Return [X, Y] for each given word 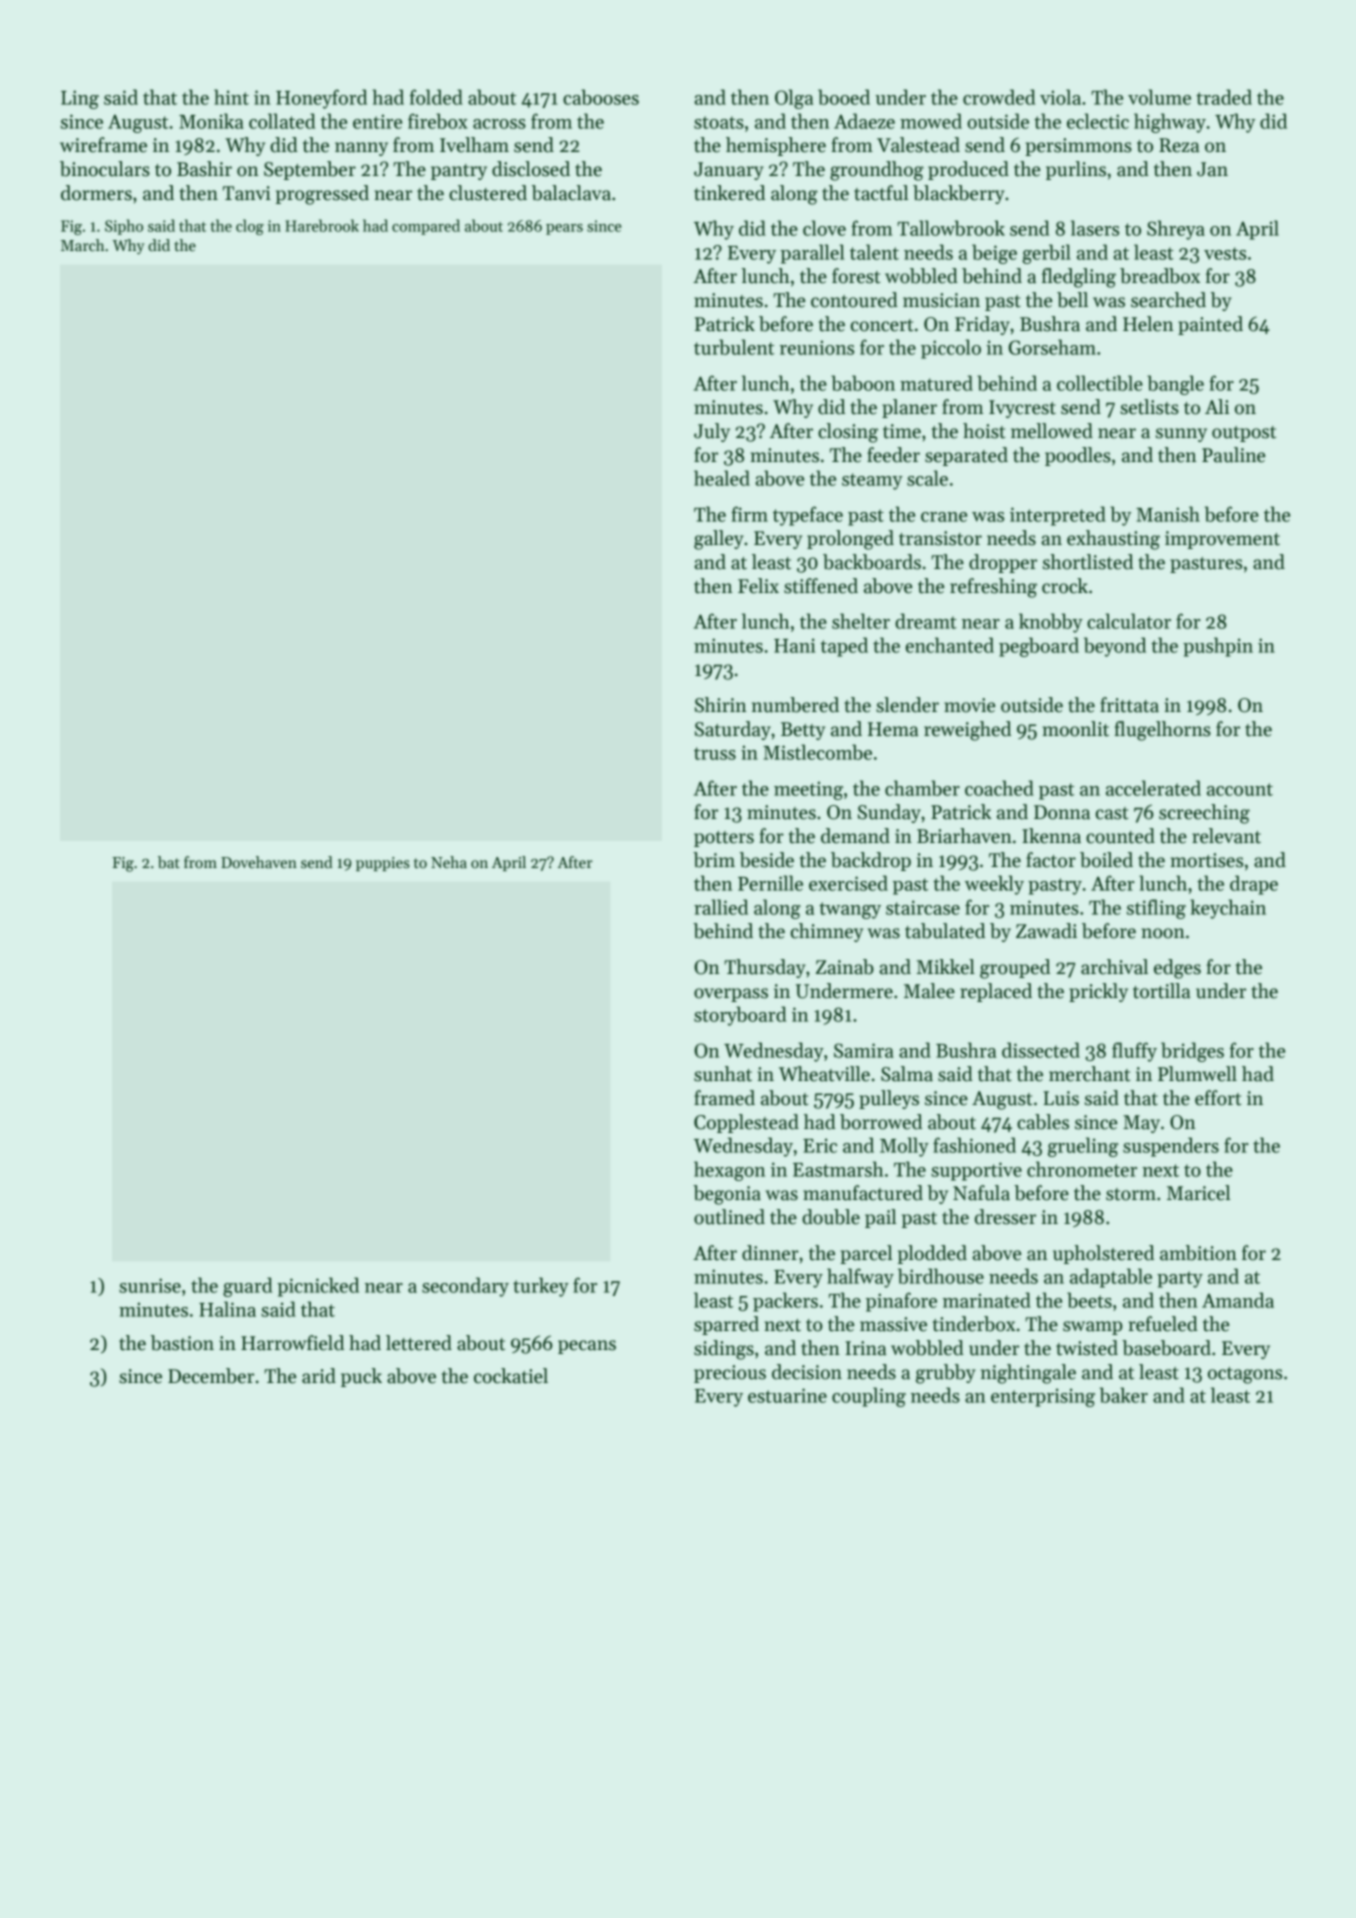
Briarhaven [964, 836]
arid [319, 1376]
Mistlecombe [817, 752]
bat [169, 862]
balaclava [571, 193]
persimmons [1078, 147]
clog [250, 227]
